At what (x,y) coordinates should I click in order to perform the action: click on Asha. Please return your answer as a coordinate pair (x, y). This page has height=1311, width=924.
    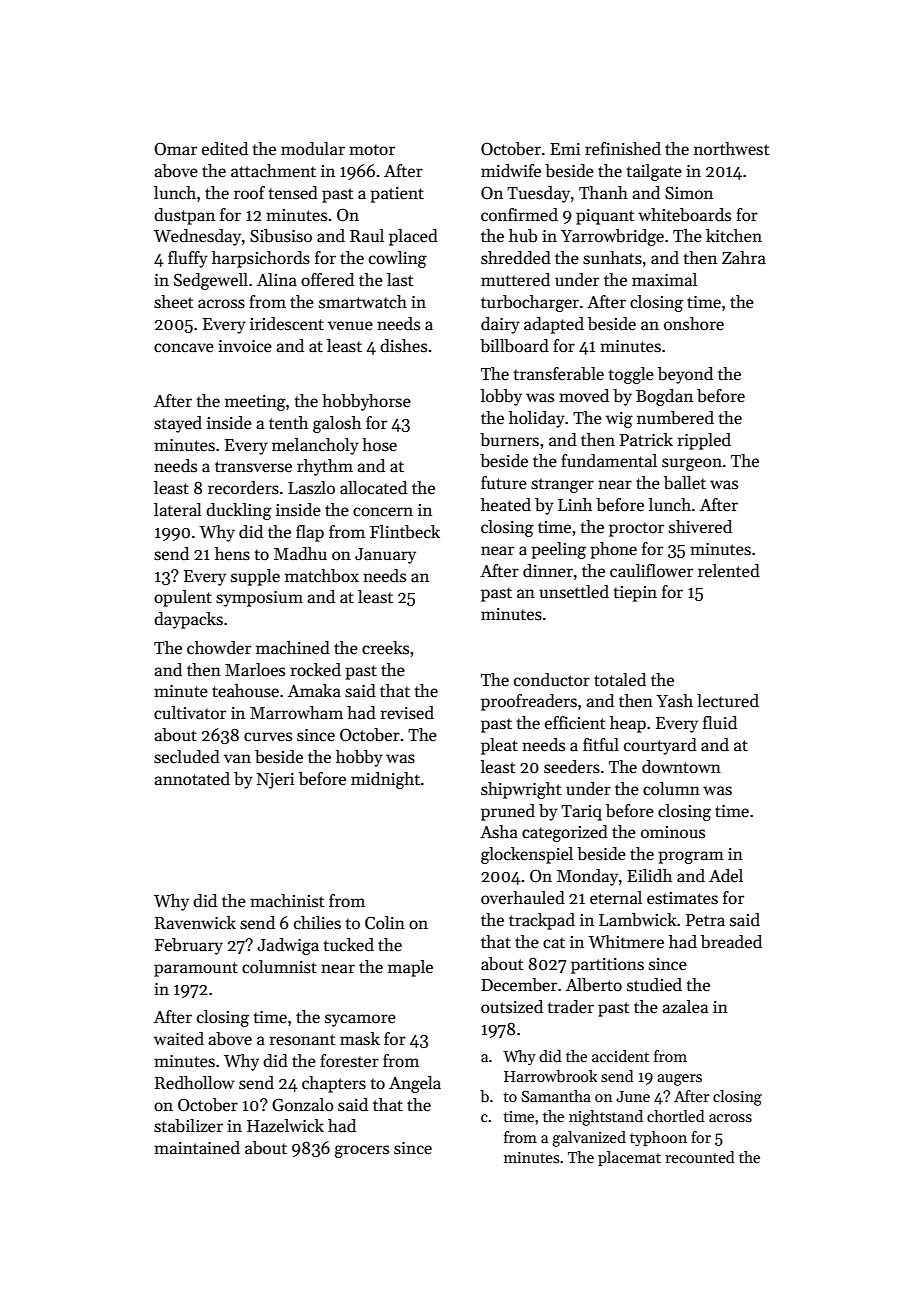
    Looking at the image, I should click on (499, 832).
